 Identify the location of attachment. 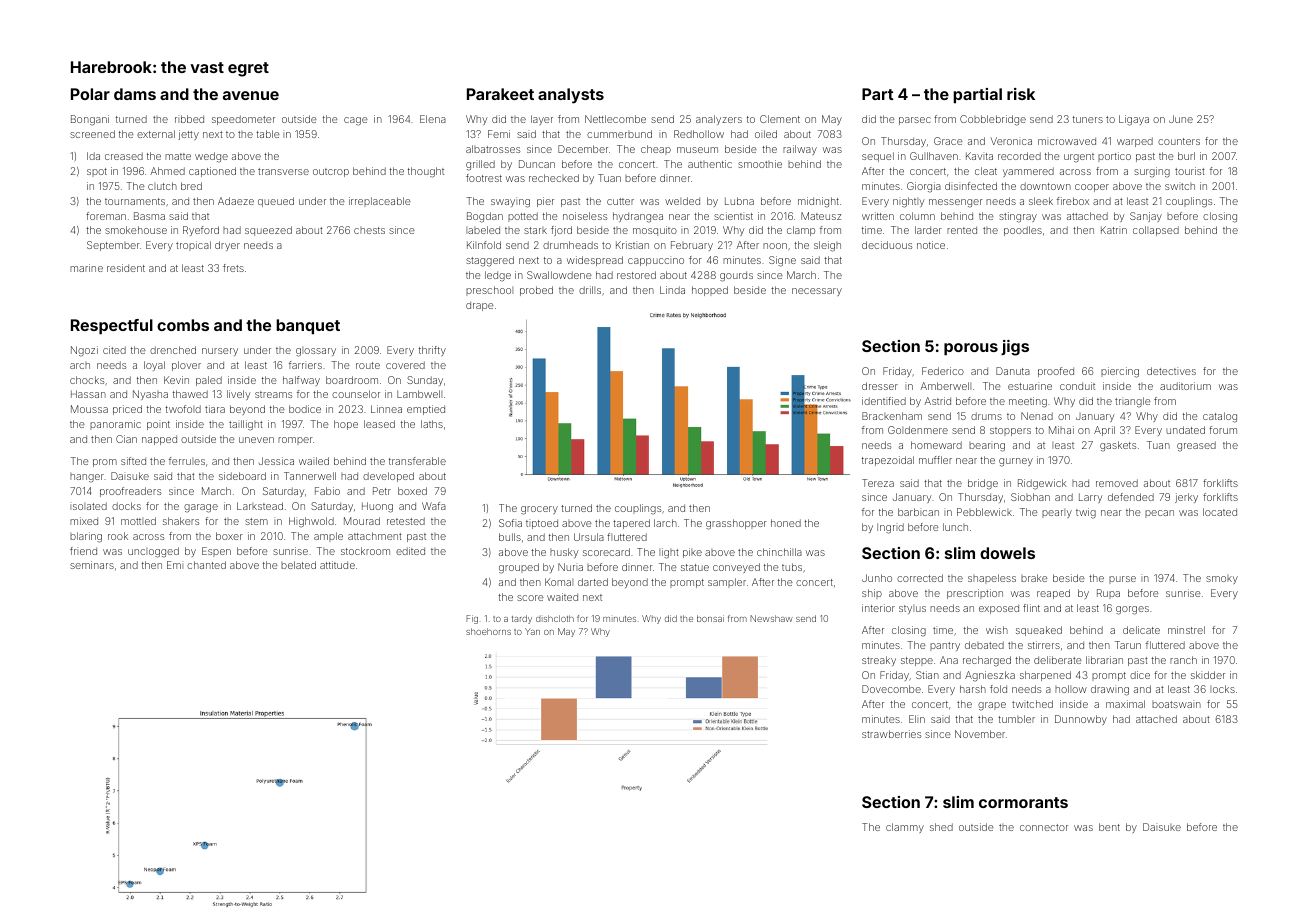
(375, 536).
